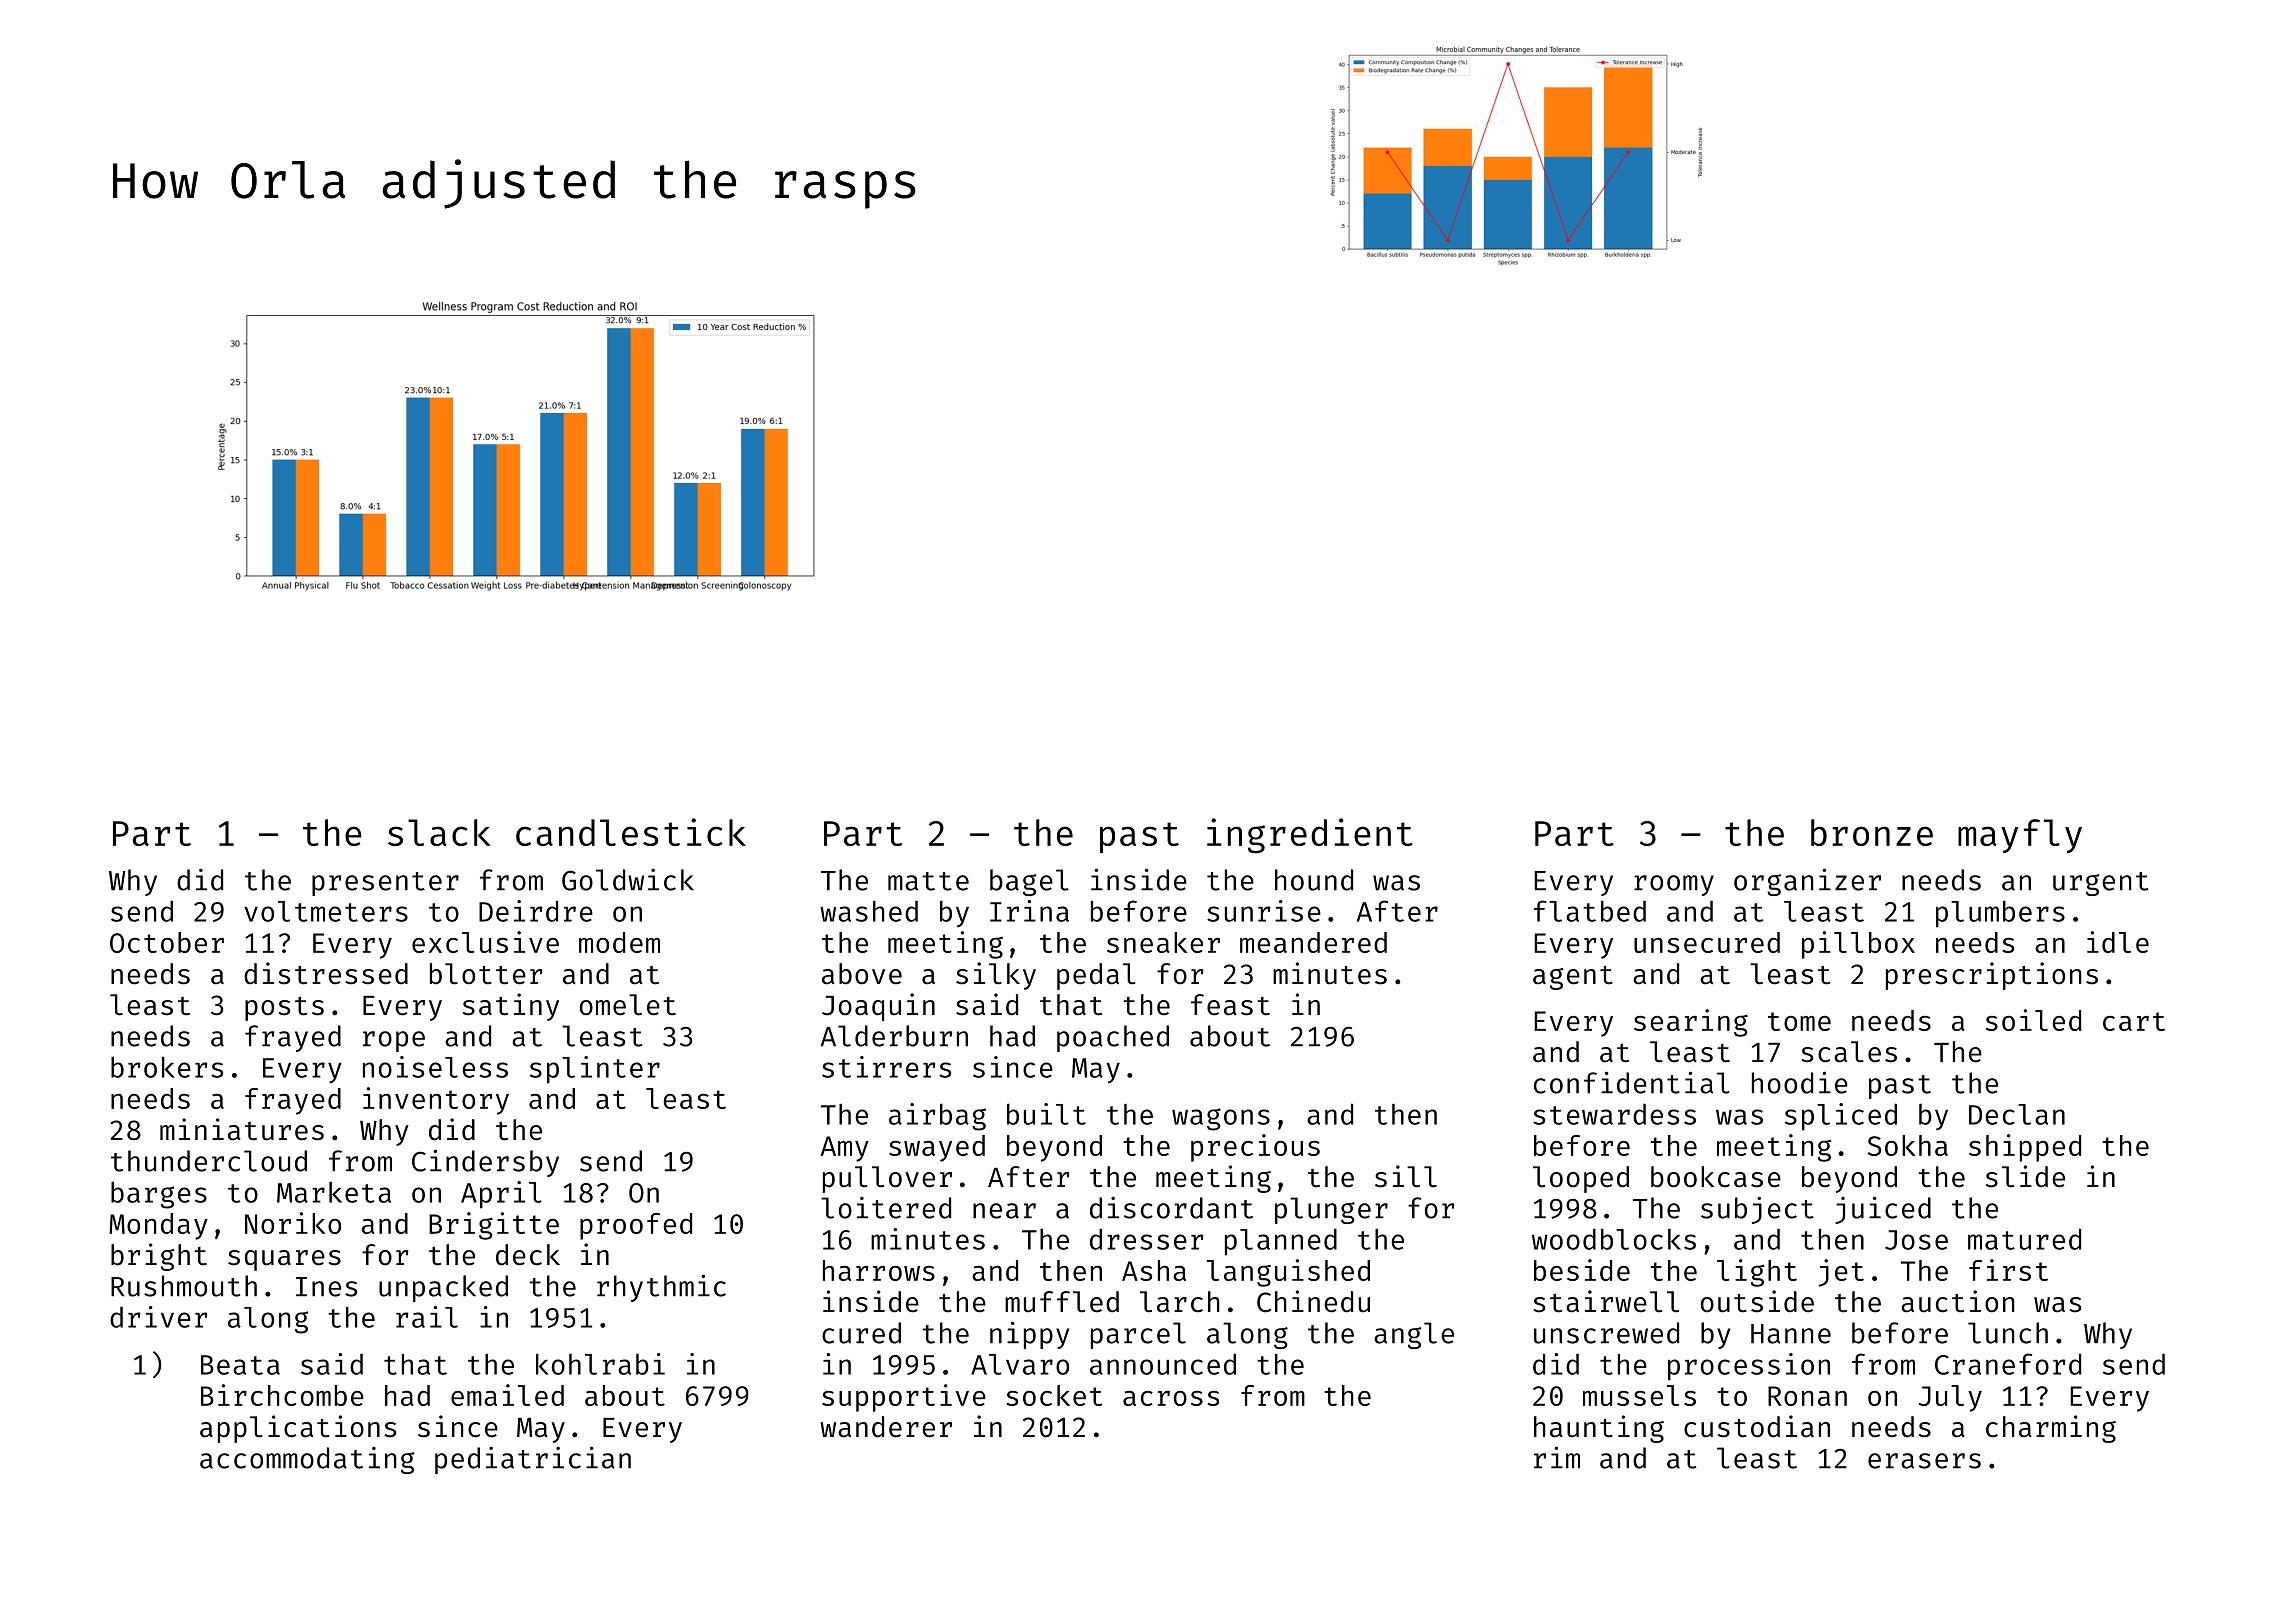  What do you see at coordinates (600, 1364) in the page?
I see `kohlrabi` at bounding box center [600, 1364].
